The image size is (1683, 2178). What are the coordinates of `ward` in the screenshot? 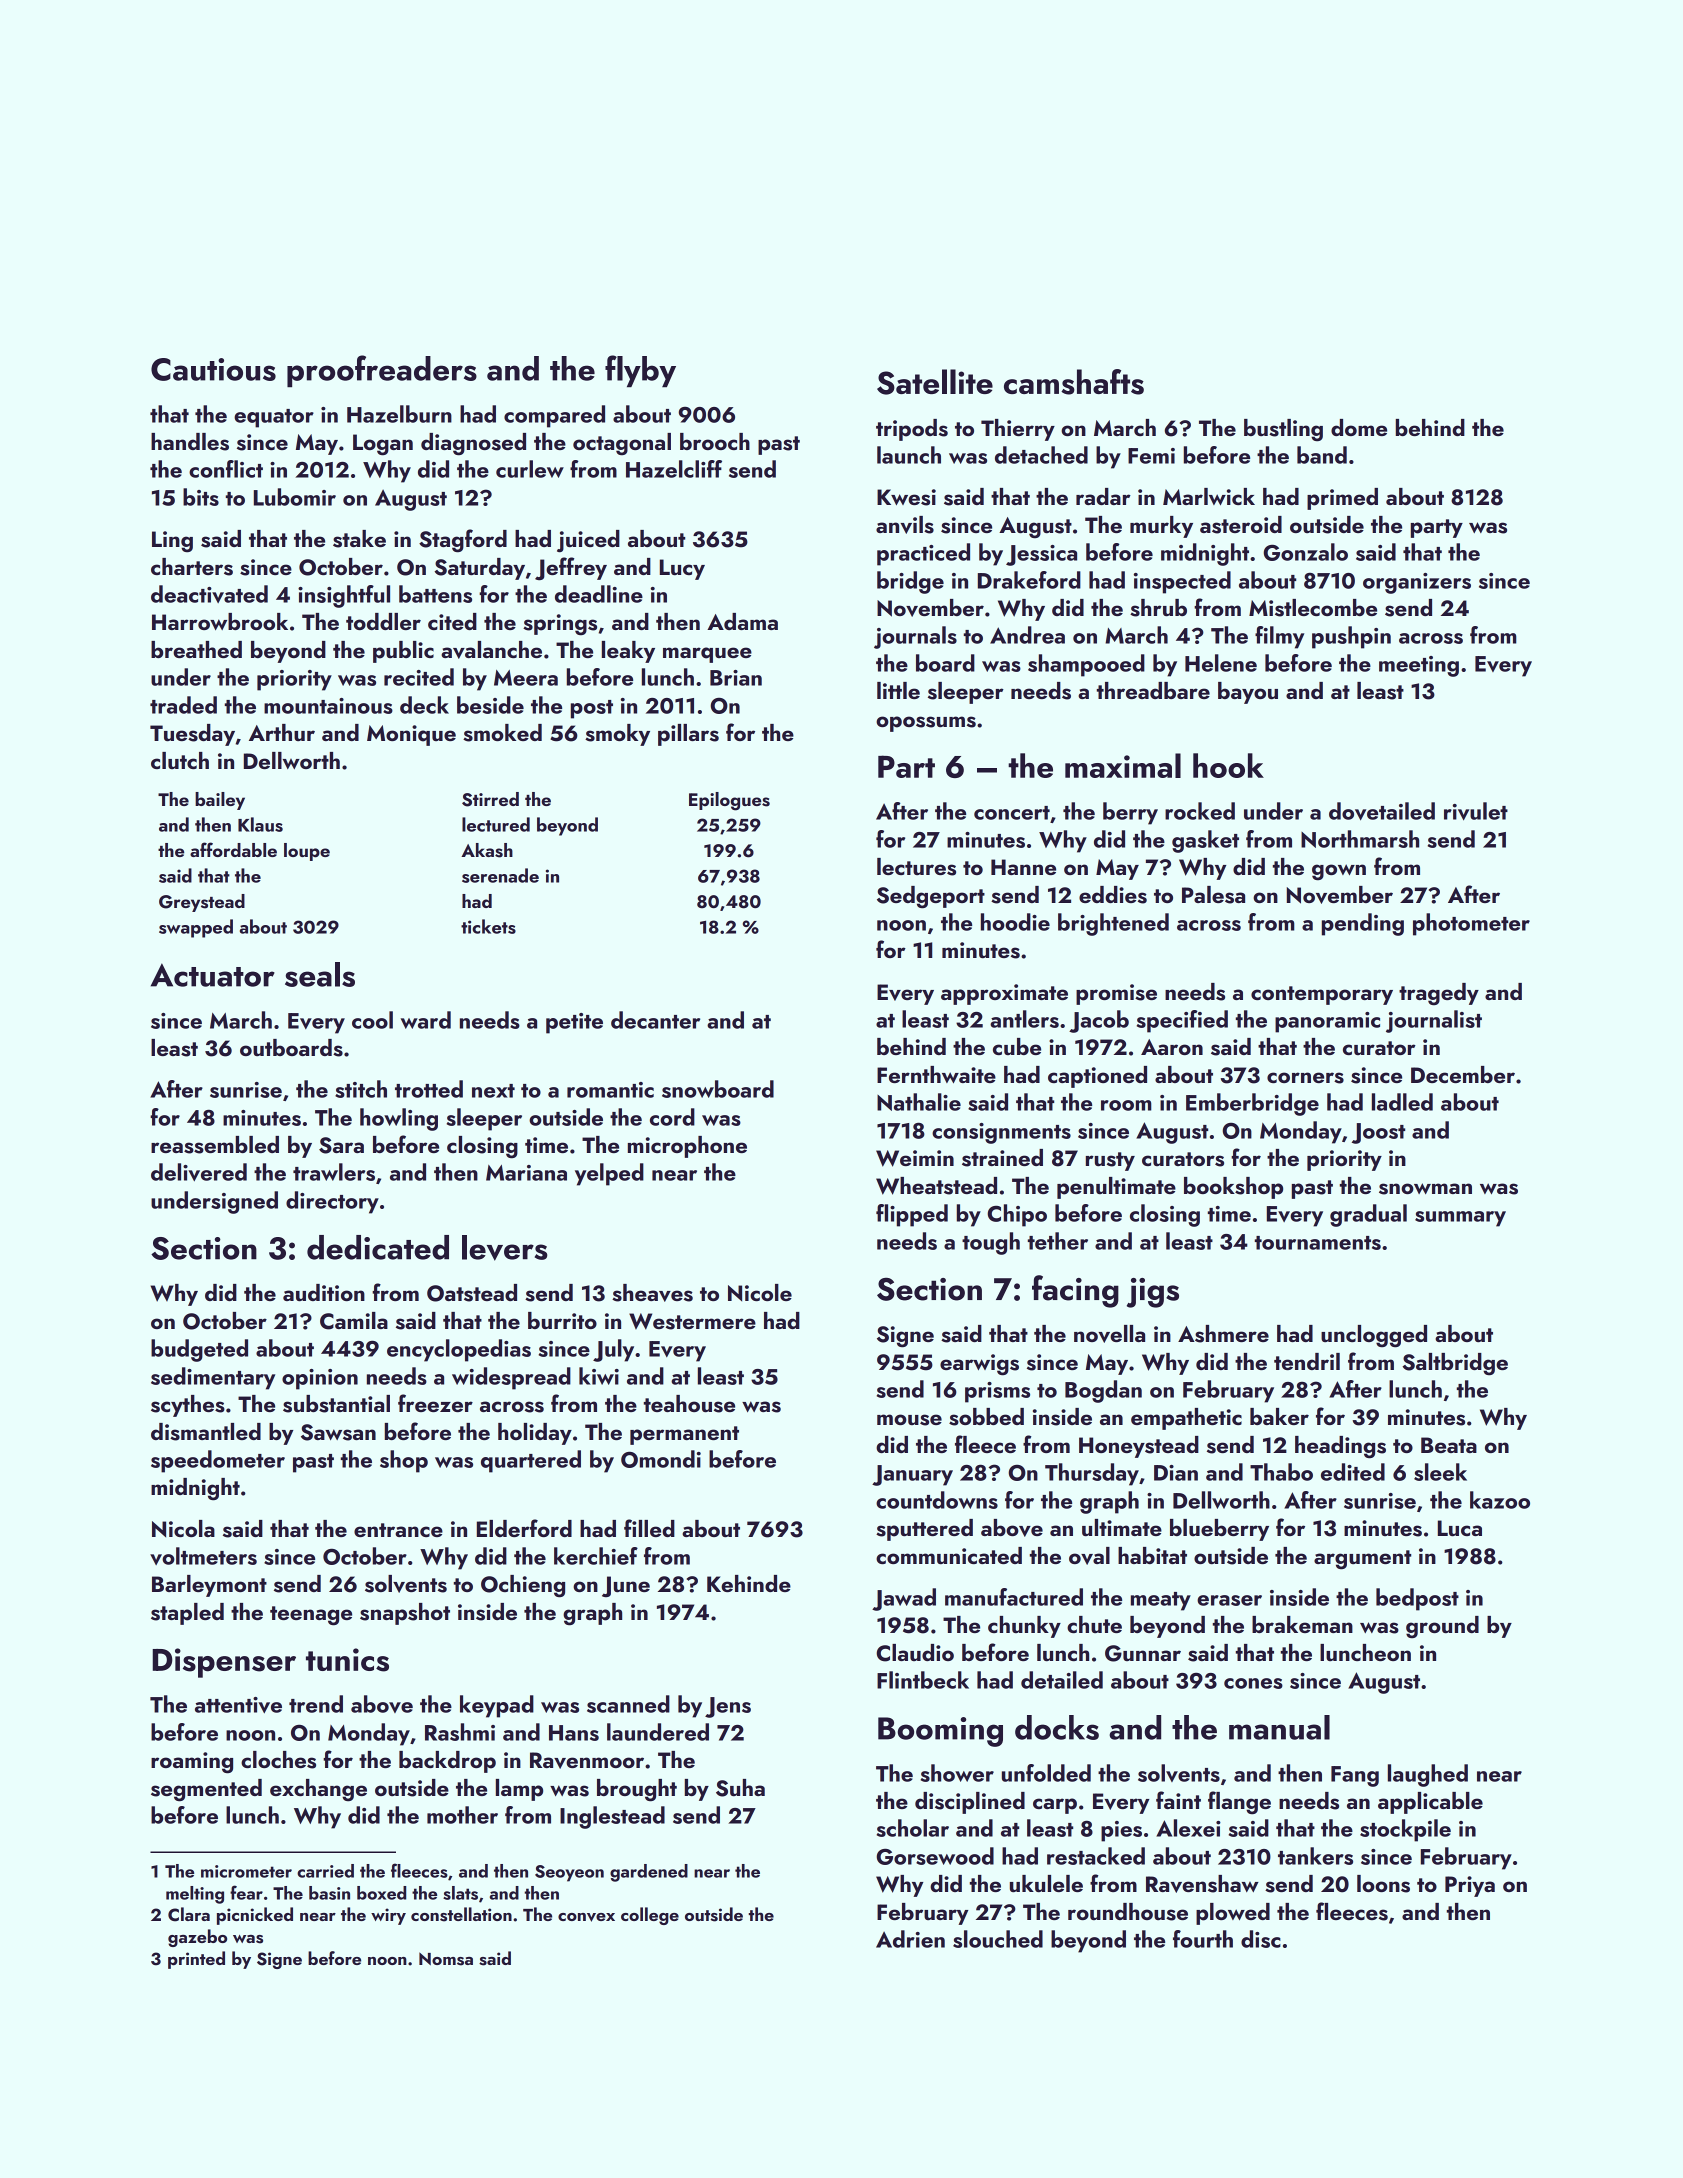 It's located at (426, 1020).
